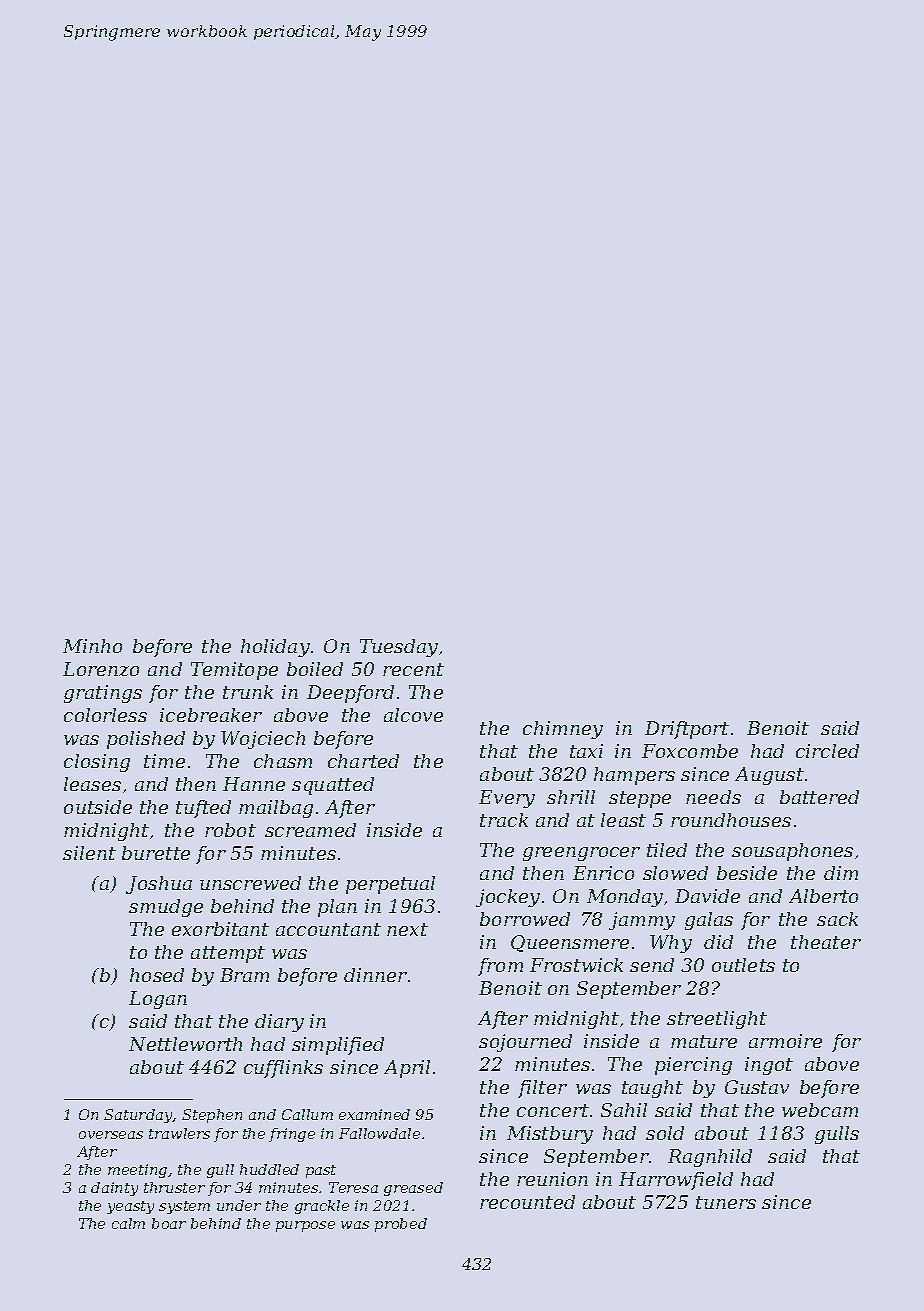 This screenshot has height=1311, width=924. I want to click on armoire, so click(785, 1041).
